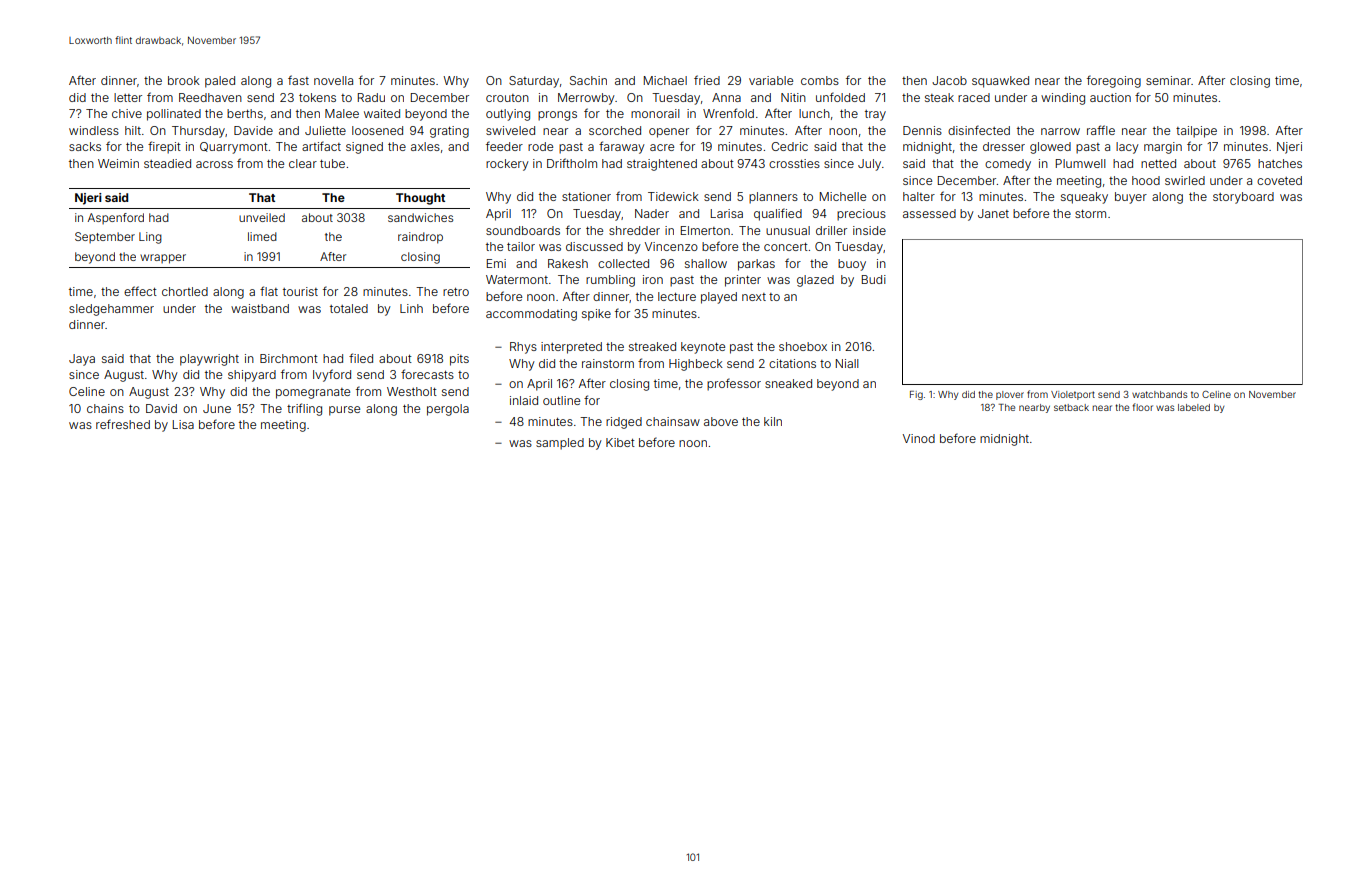  Describe the element at coordinates (652, 213) in the screenshot. I see `Nader` at that location.
